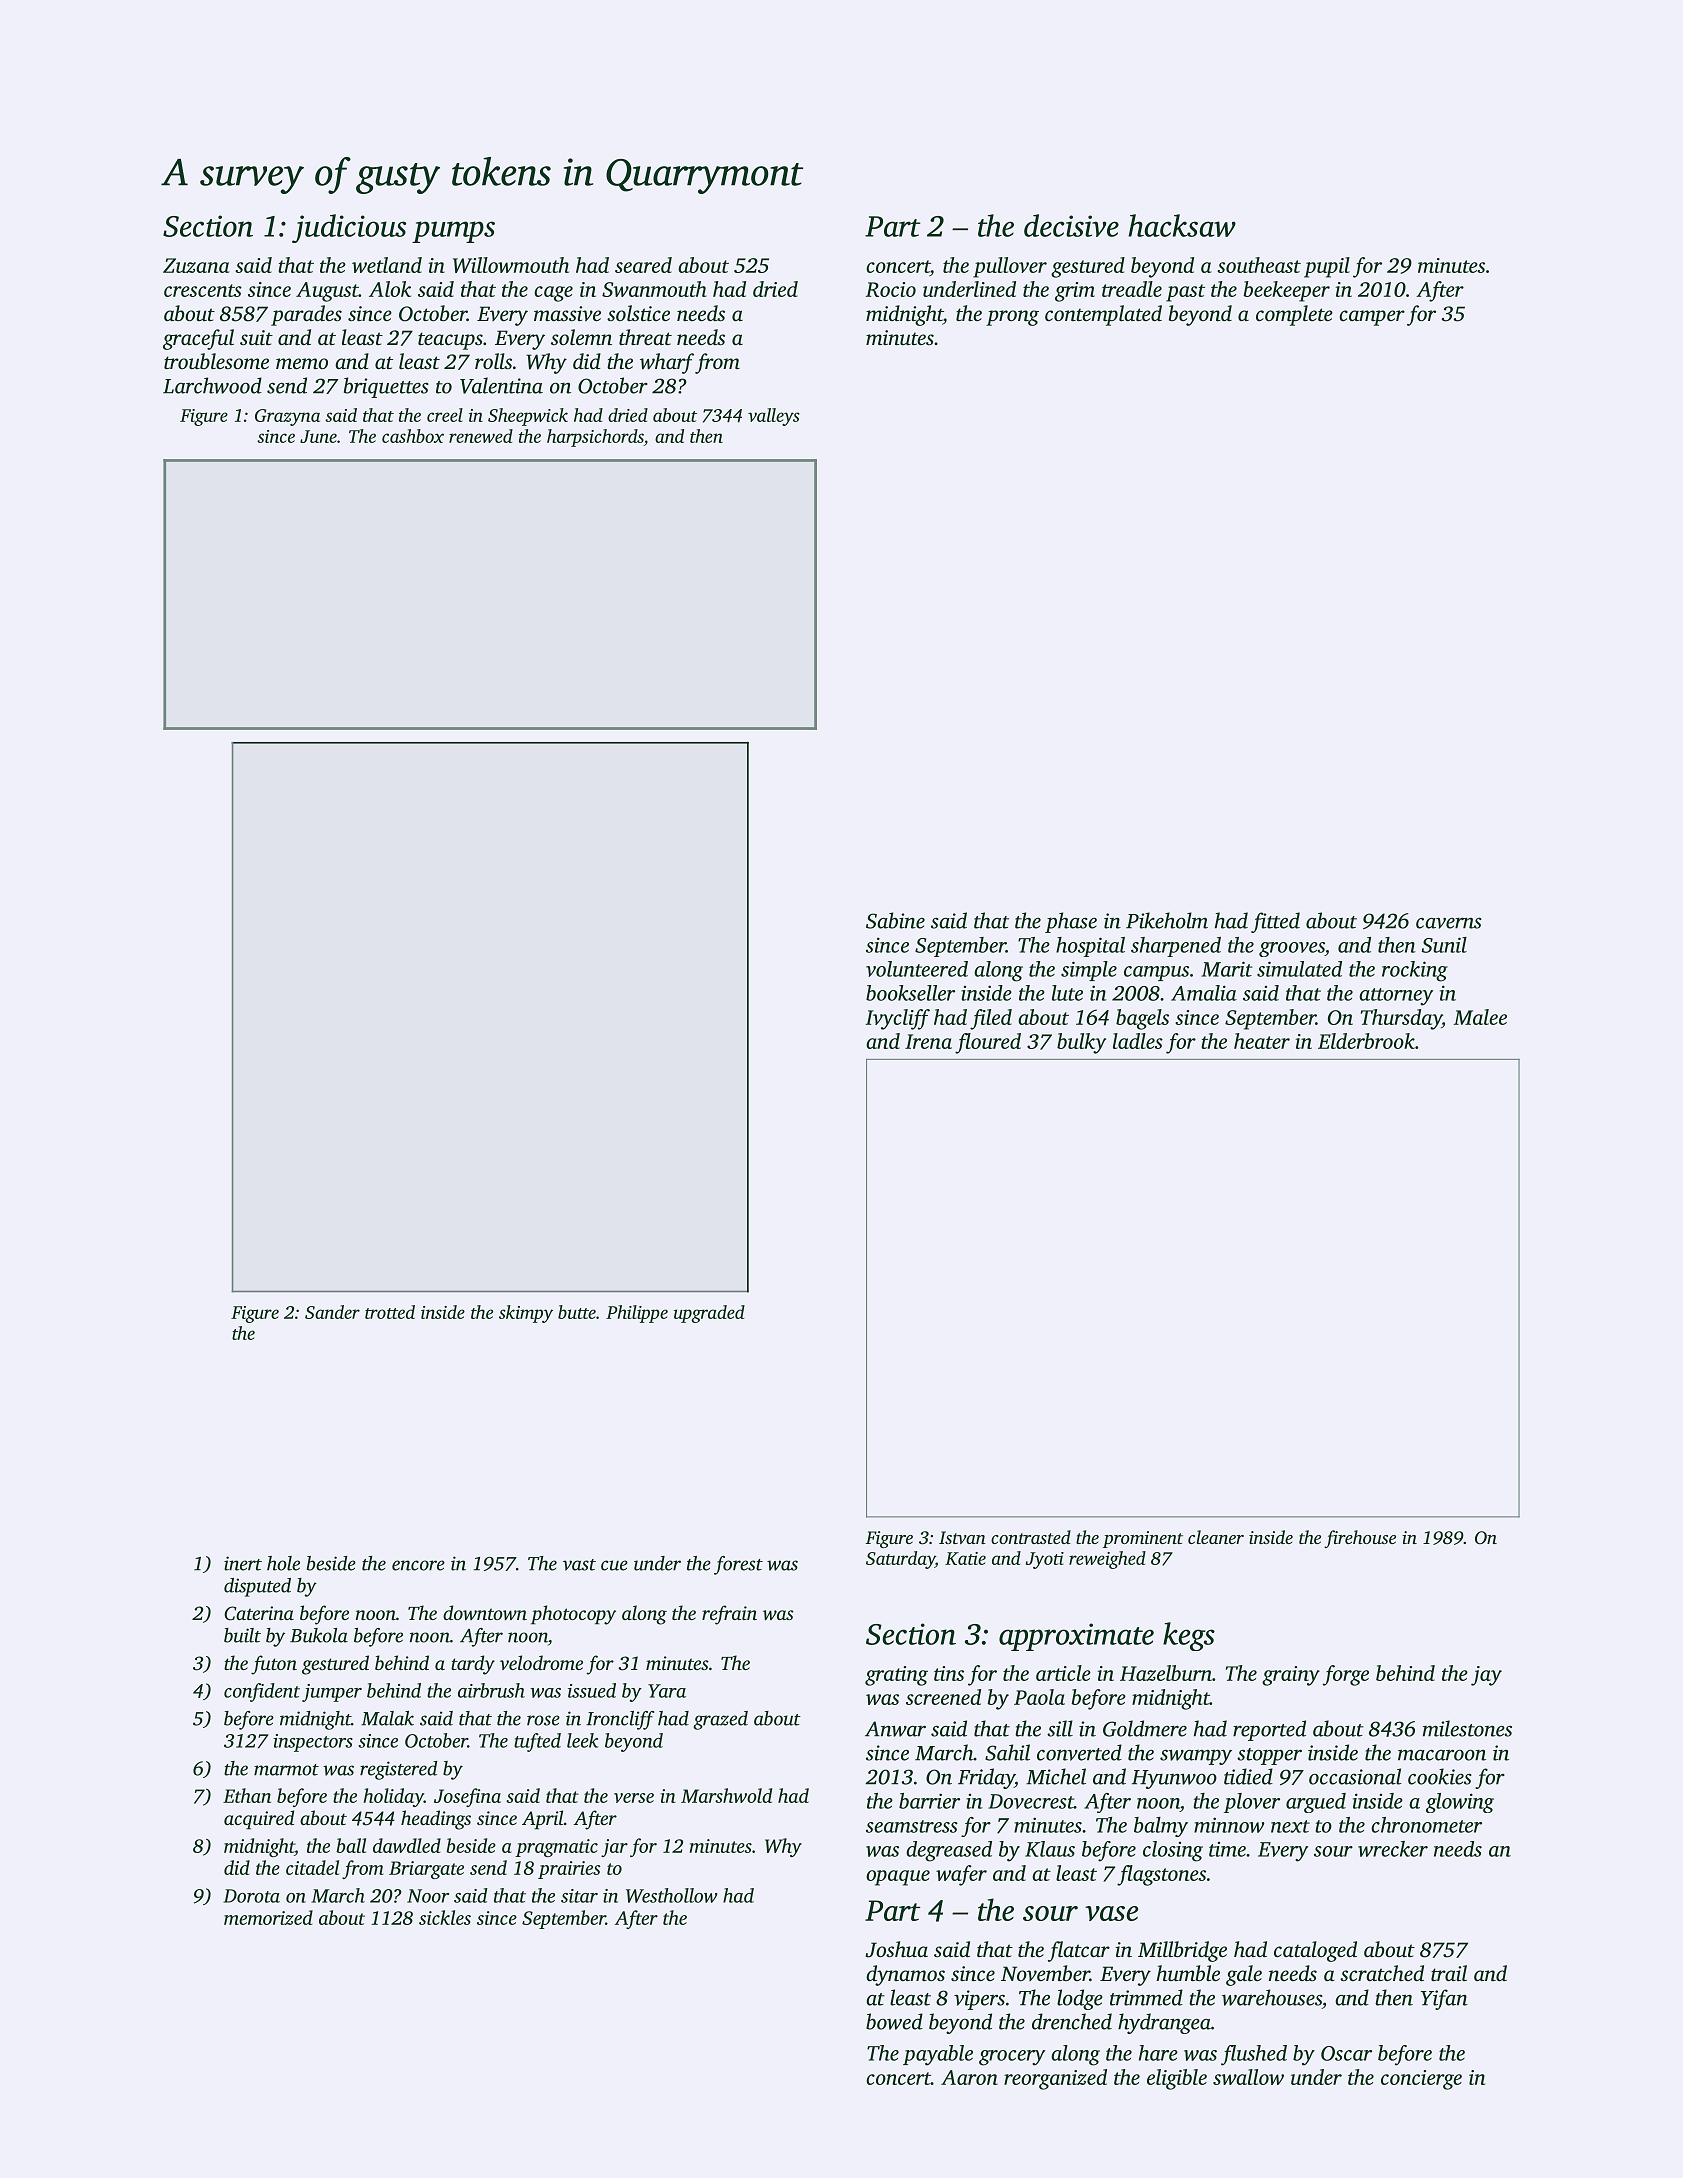  Describe the element at coordinates (671, 1895) in the image. I see `Westhollow` at that location.
